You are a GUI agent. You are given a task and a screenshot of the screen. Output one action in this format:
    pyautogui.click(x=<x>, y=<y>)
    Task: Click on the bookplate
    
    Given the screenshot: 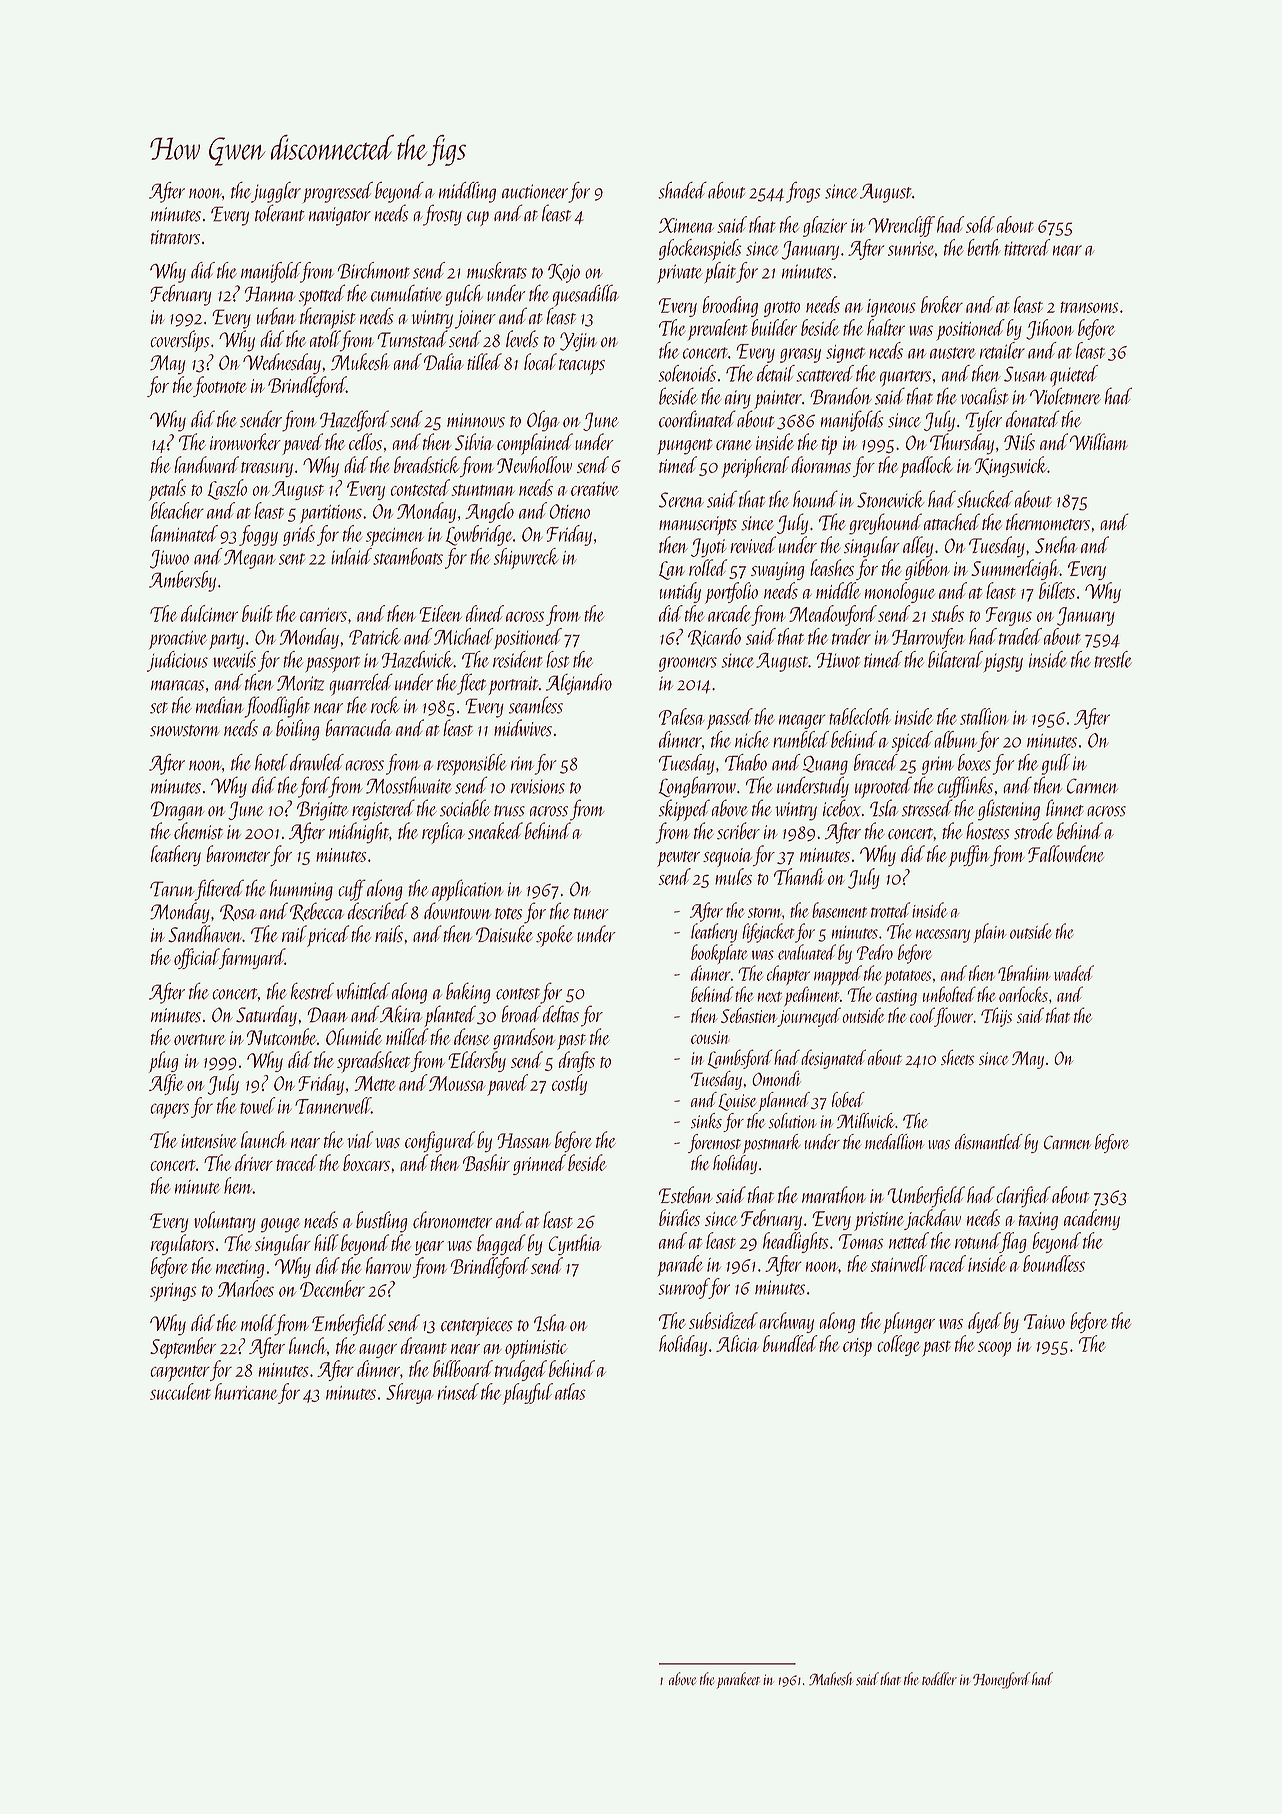 What is the action you would take?
    pyautogui.click(x=719, y=954)
